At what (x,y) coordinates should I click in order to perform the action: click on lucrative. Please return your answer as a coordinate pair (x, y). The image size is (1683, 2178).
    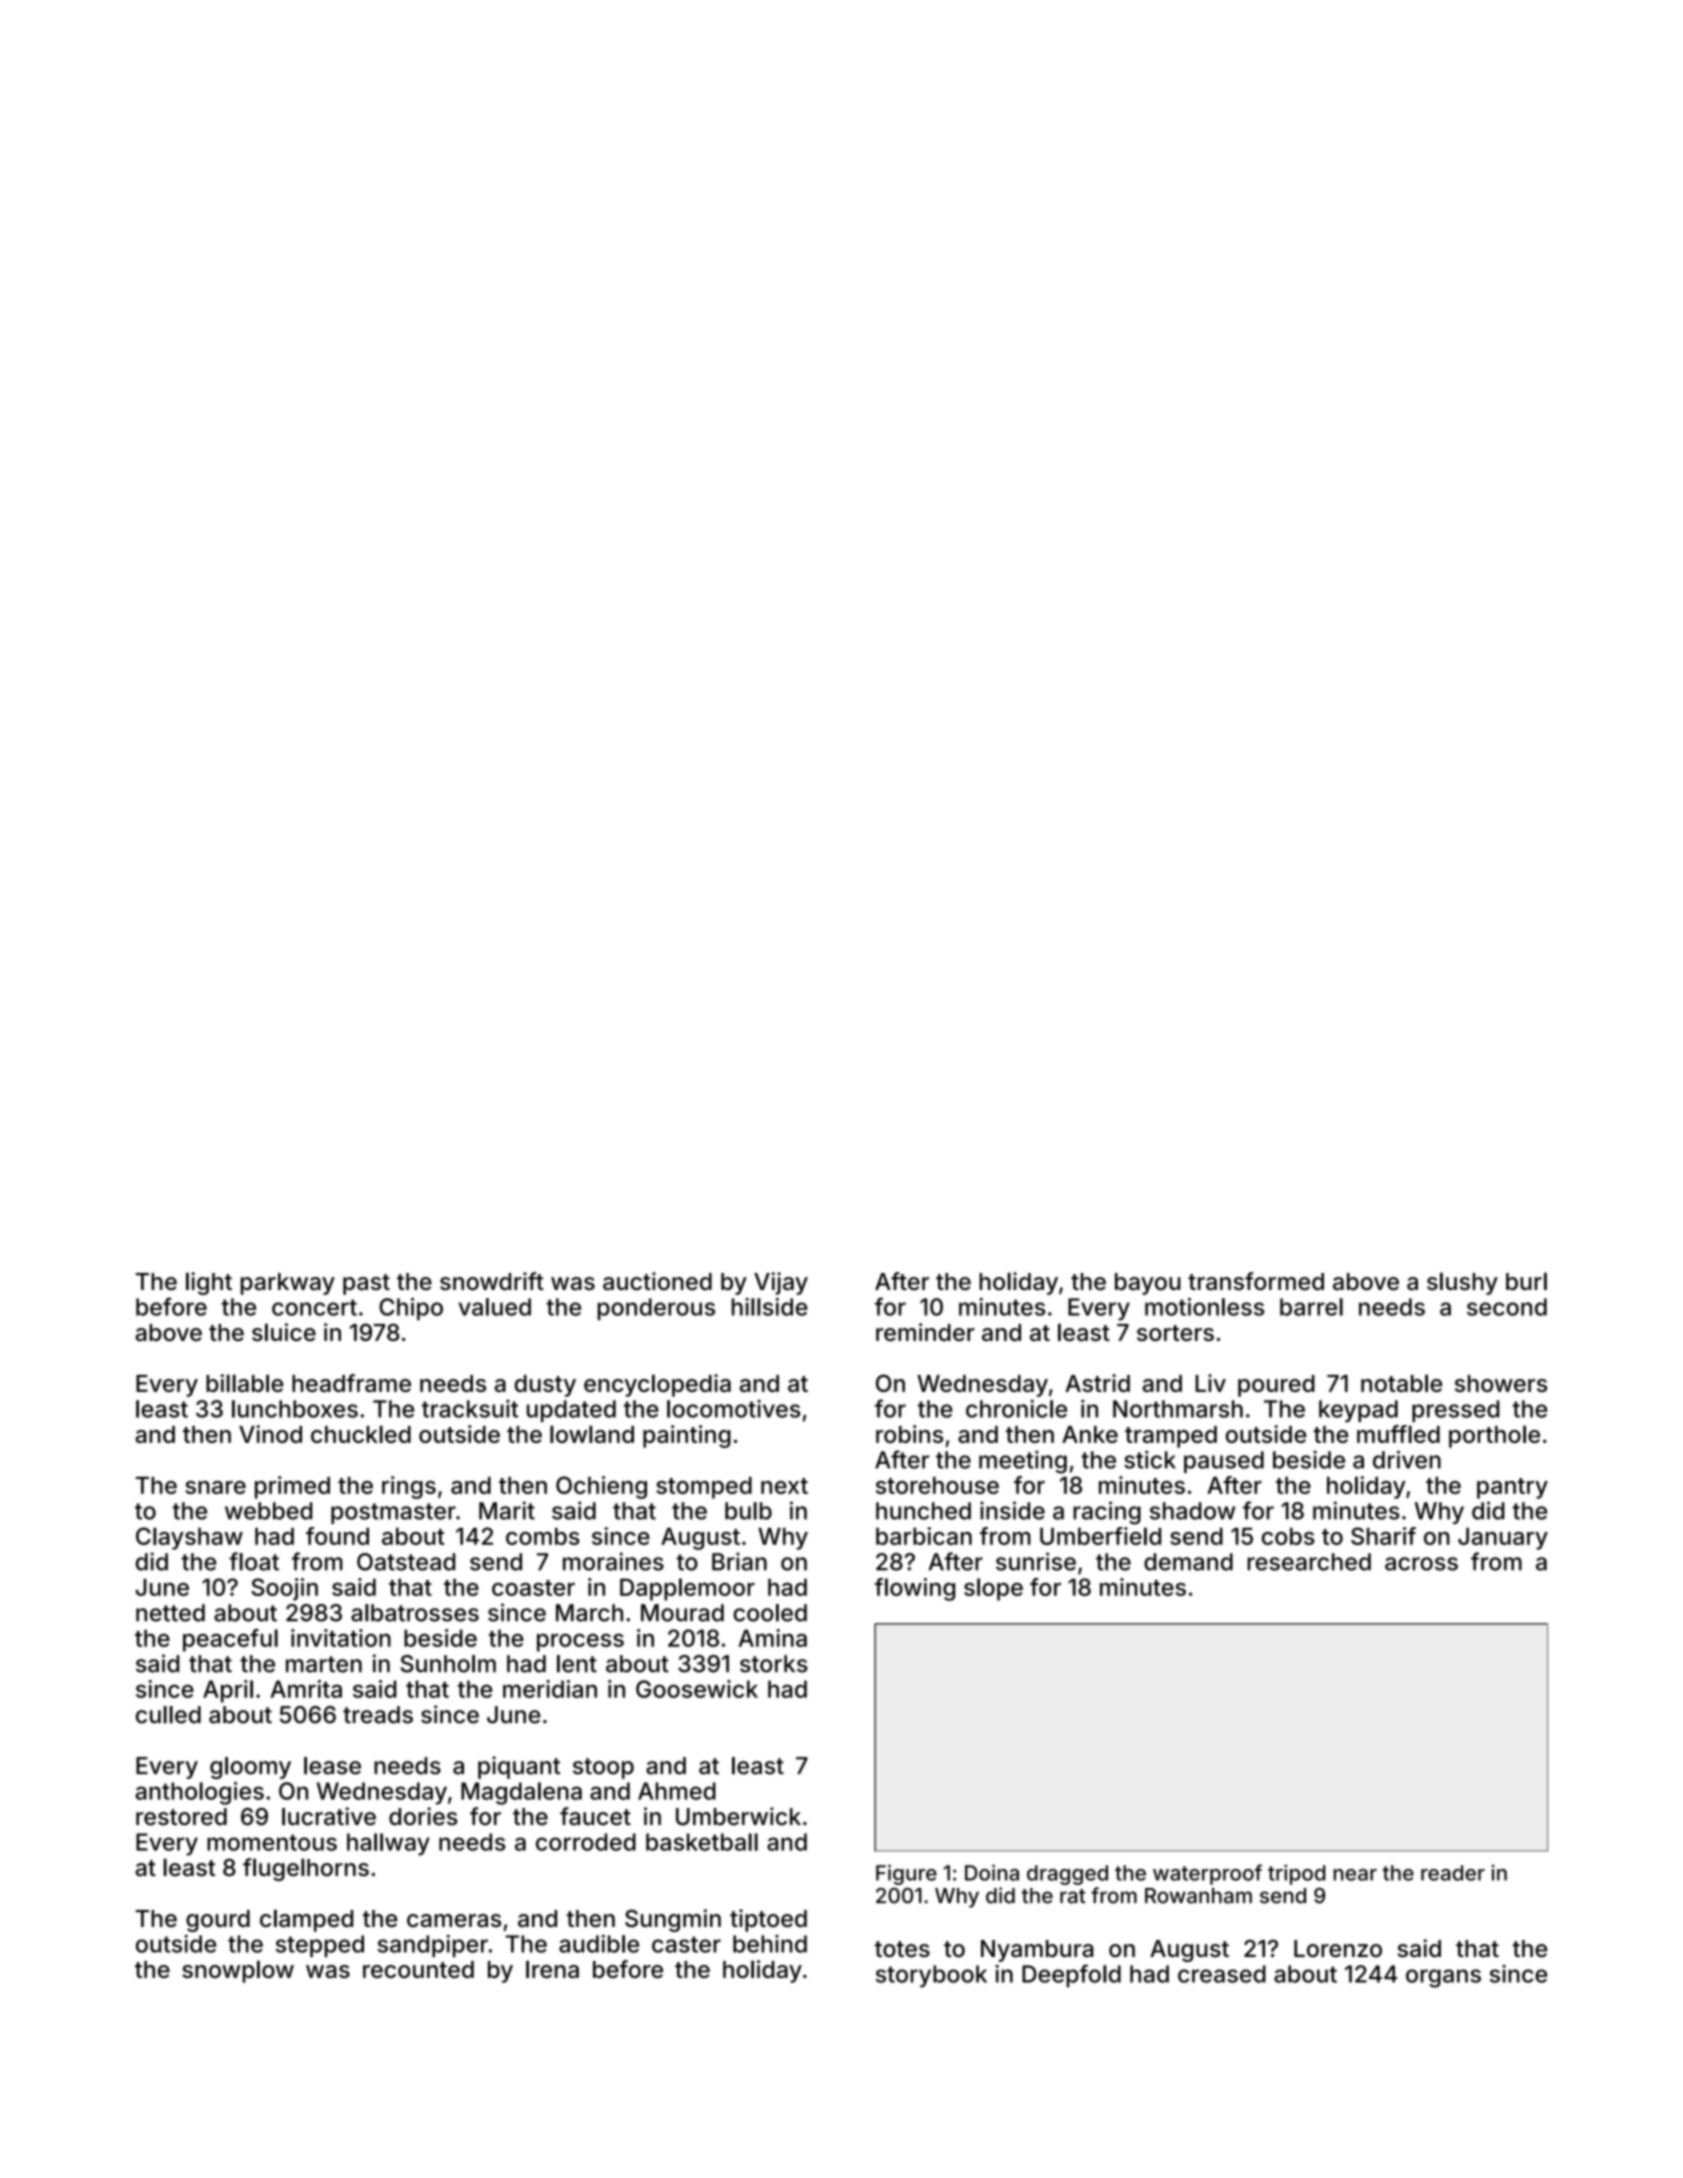
    Looking at the image, I should click on (329, 1816).
